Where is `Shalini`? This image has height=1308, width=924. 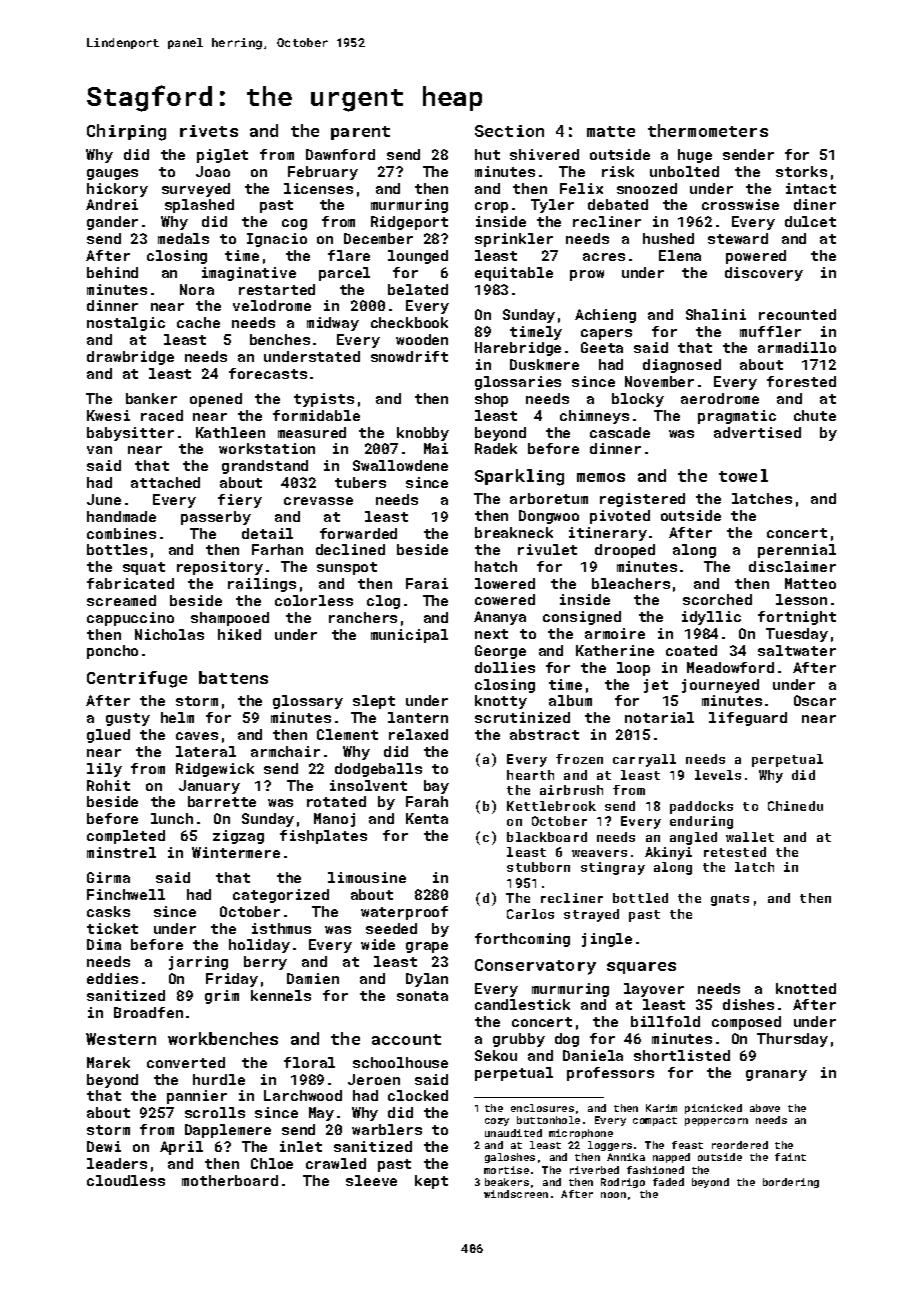
Shalini is located at coordinates (716, 314).
